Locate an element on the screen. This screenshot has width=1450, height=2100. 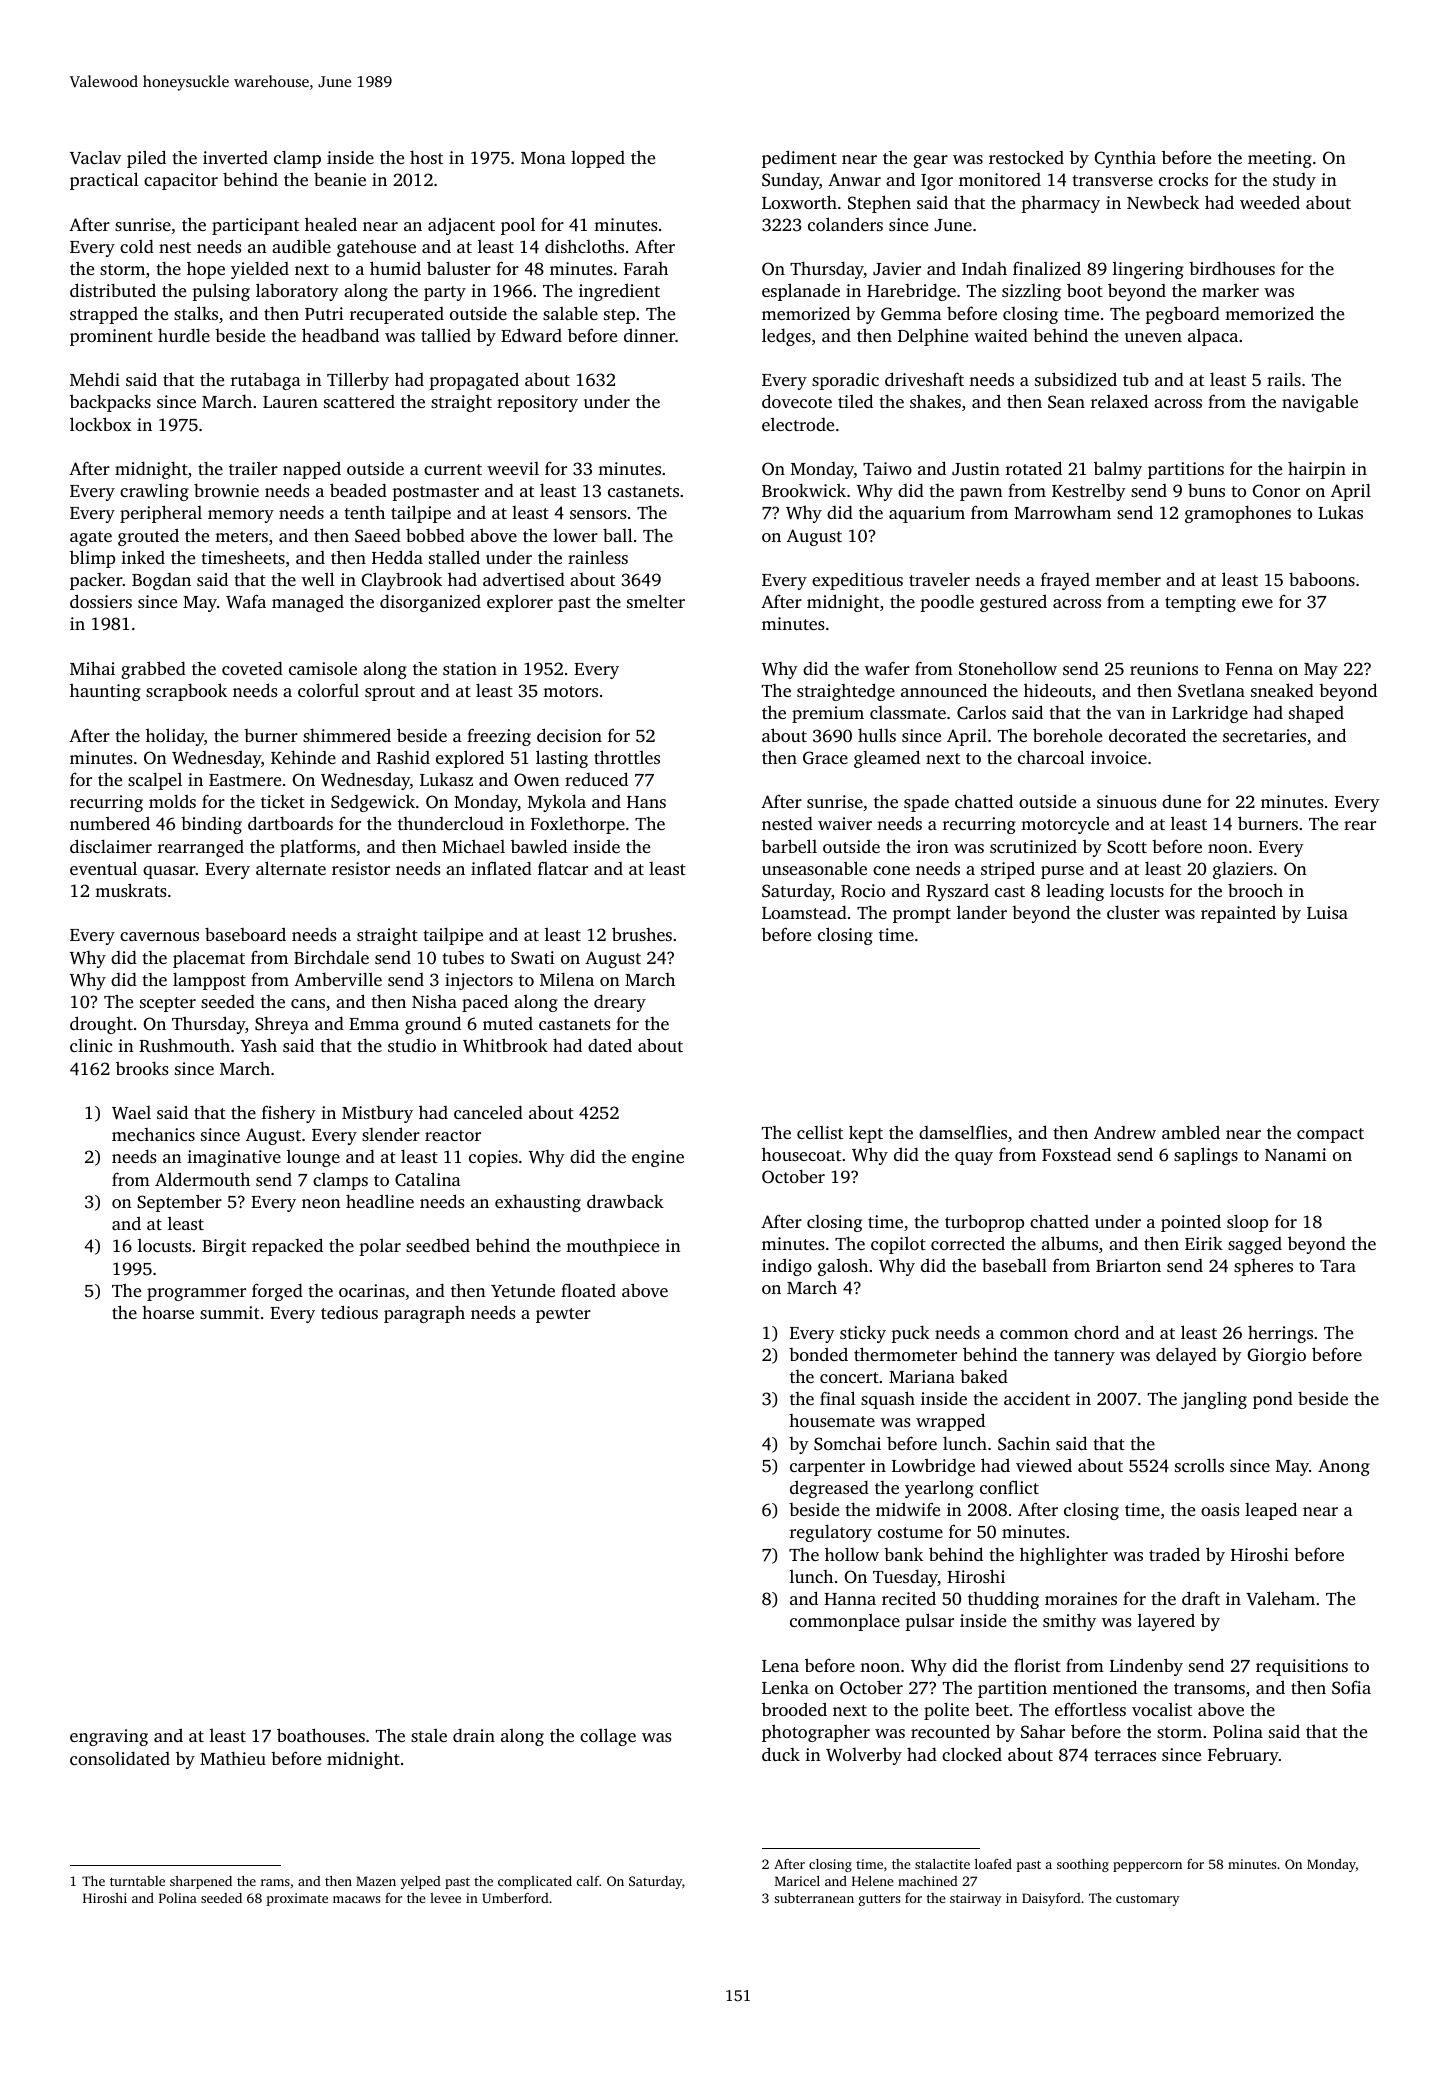
highlighter is located at coordinates (1064, 1556).
